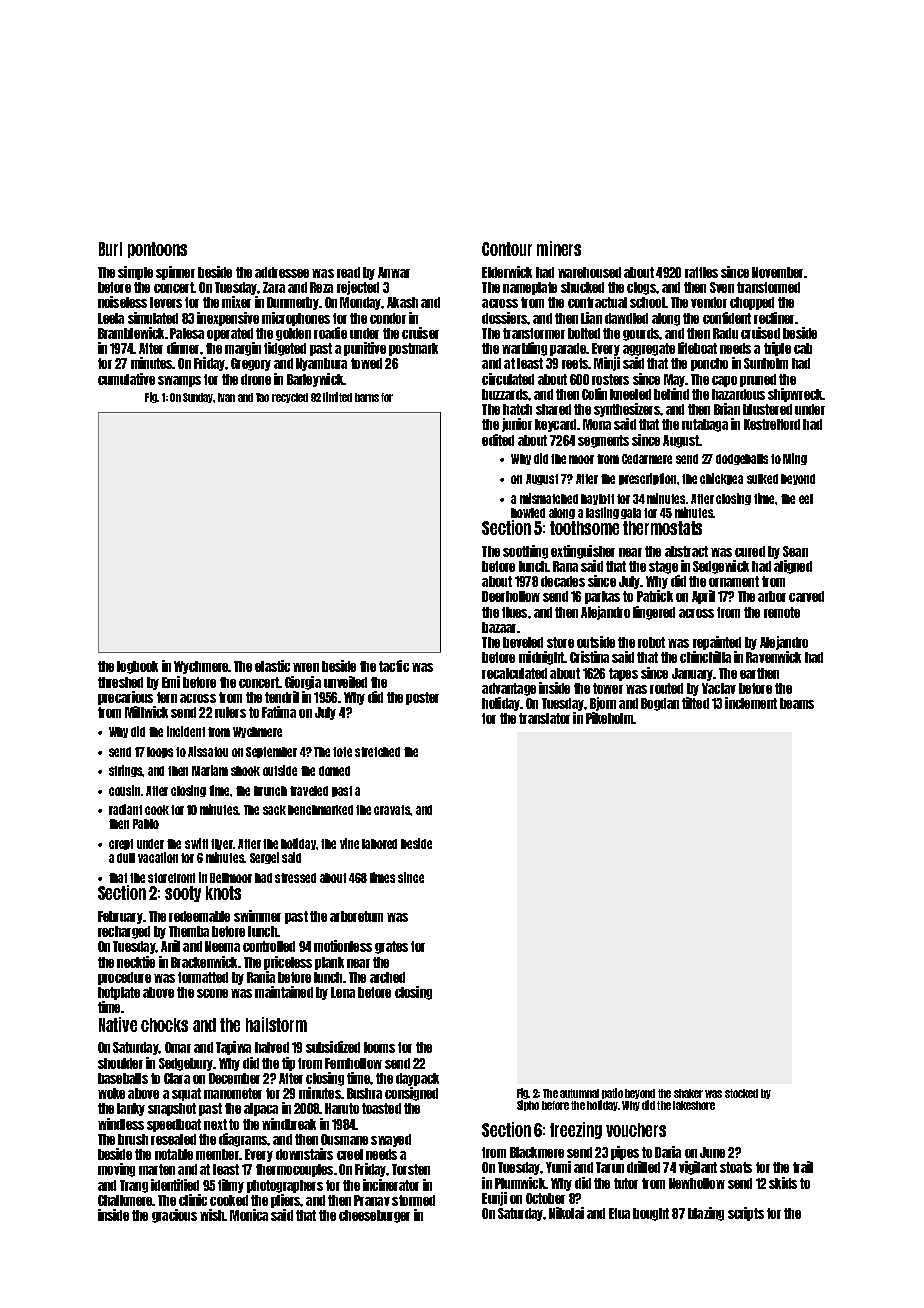 Image resolution: width=924 pixels, height=1308 pixels. What do you see at coordinates (727, 318) in the image?
I see `confident` at bounding box center [727, 318].
